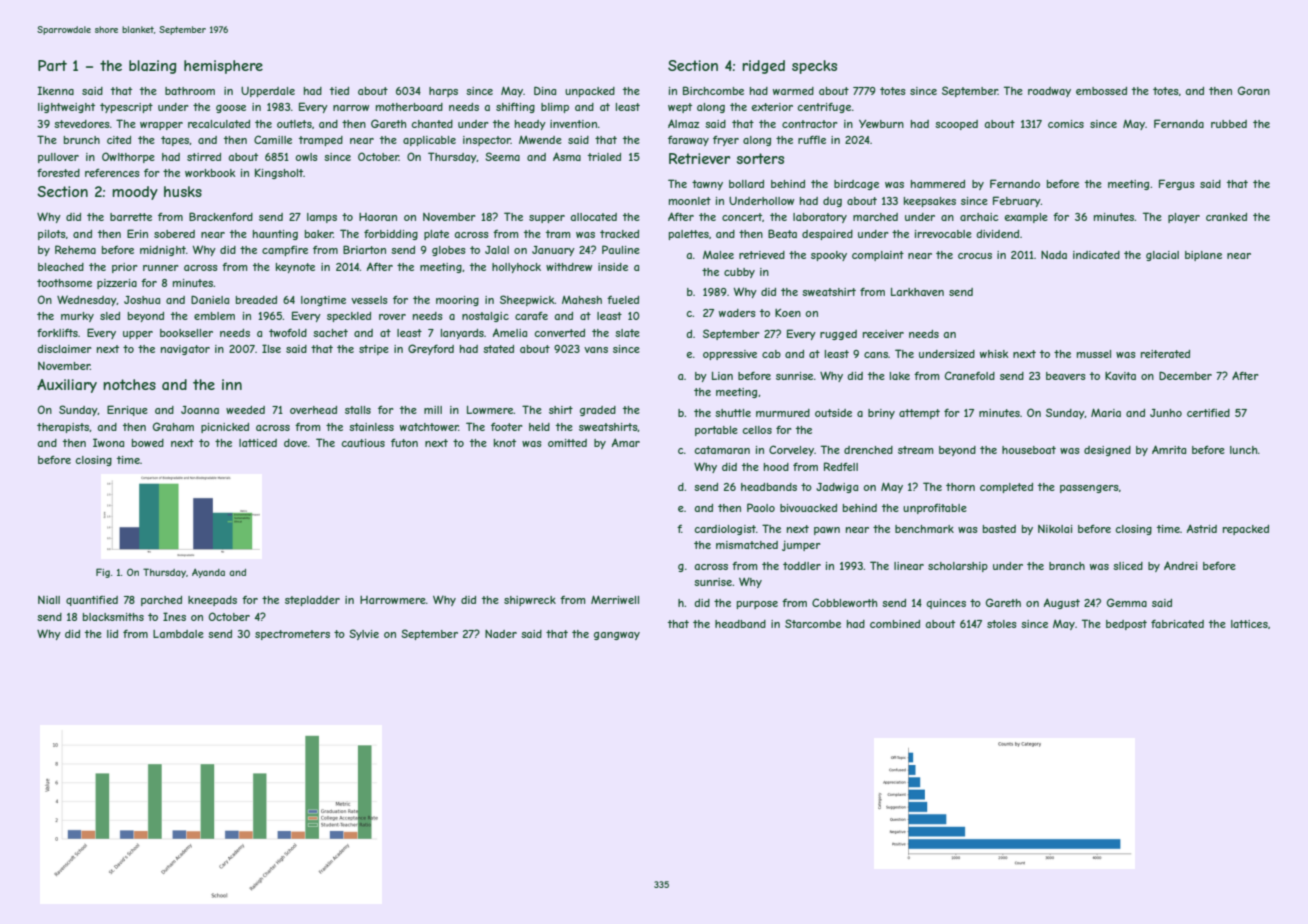 The height and width of the image is (924, 1308). What do you see at coordinates (1229, 124) in the image?
I see `rubbed` at bounding box center [1229, 124].
